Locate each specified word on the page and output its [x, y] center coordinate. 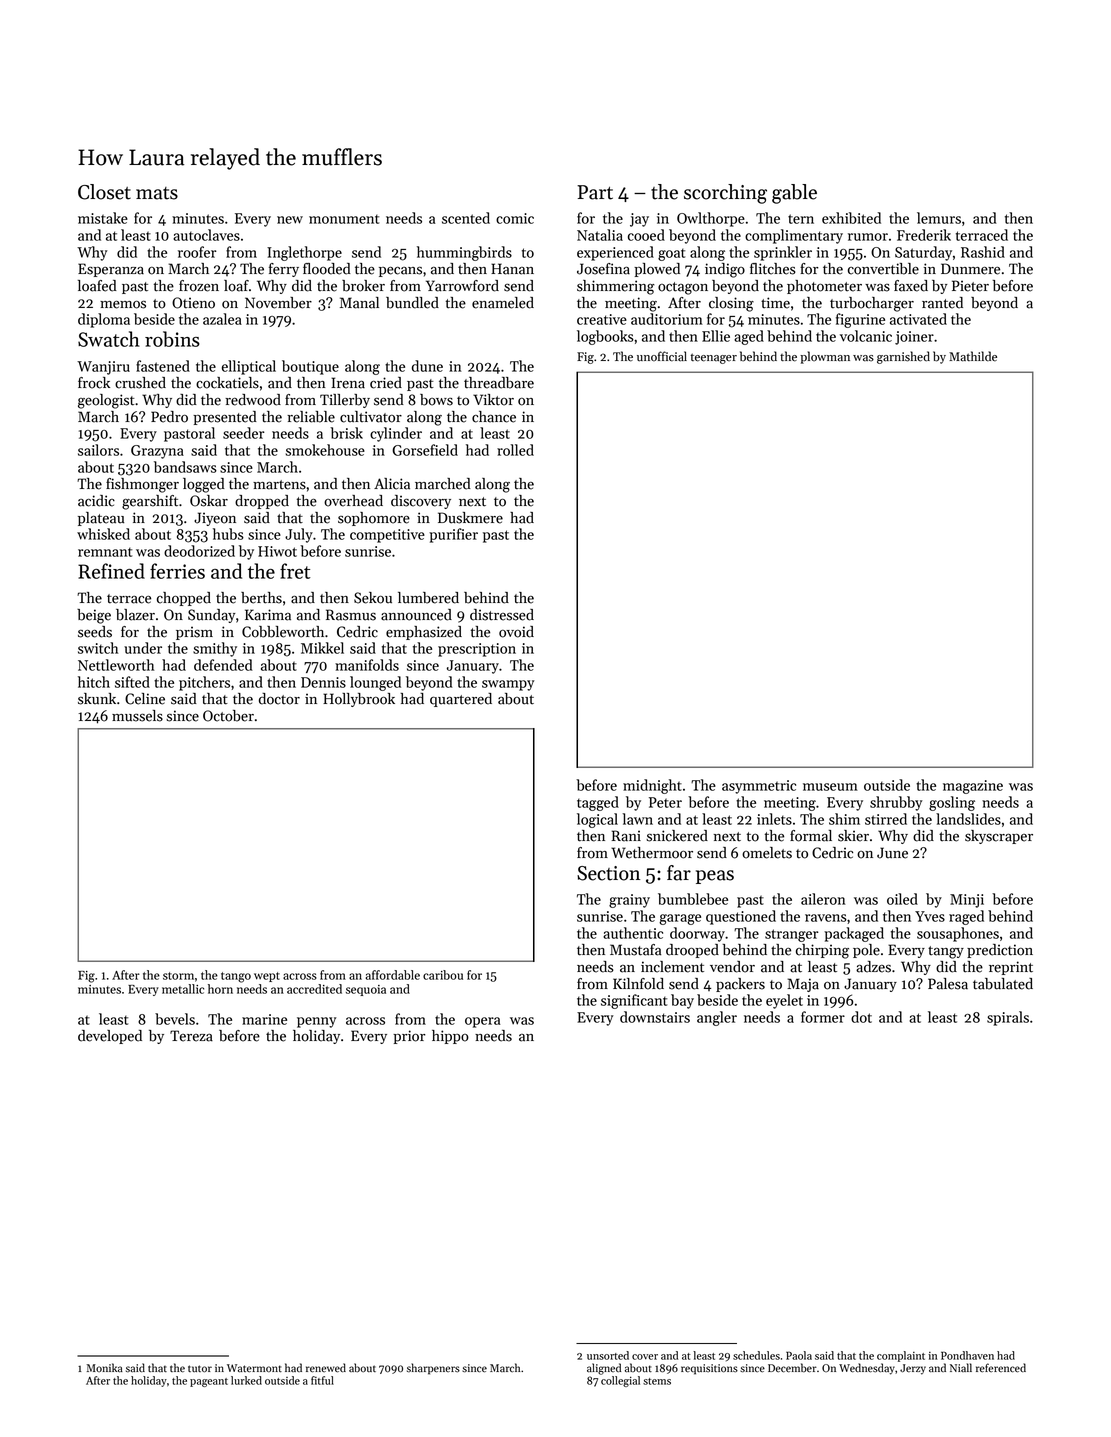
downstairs [655, 1017]
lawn [638, 819]
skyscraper [999, 837]
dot [861, 1017]
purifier [453, 535]
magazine [973, 787]
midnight [652, 786]
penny [316, 1022]
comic [515, 218]
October [228, 716]
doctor [279, 699]
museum [830, 787]
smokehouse [325, 450]
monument [344, 219]
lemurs [939, 218]
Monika [105, 1368]
